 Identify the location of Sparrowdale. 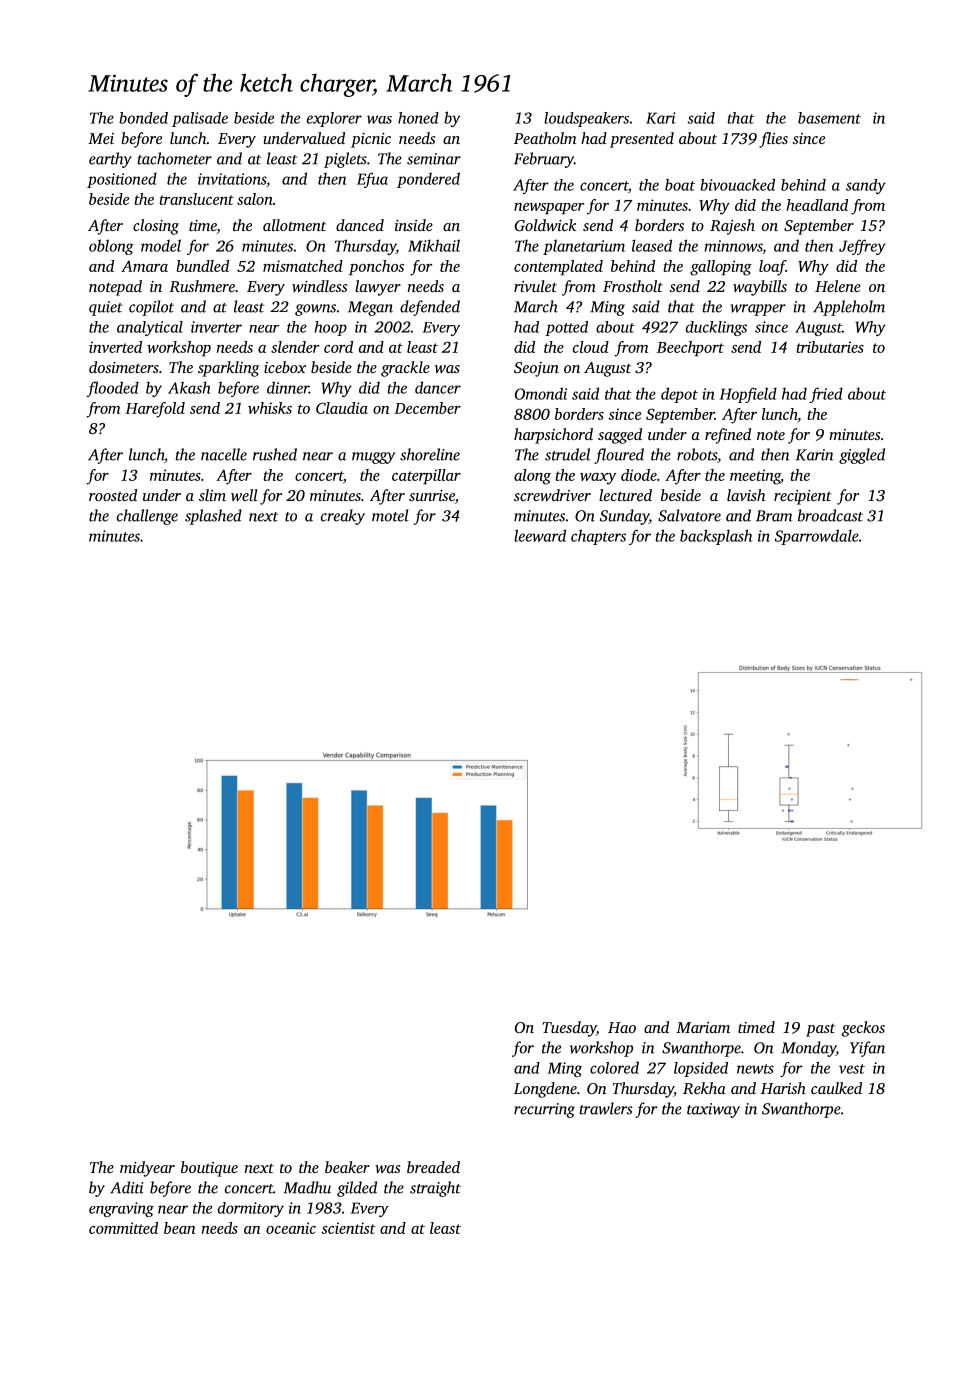
(817, 537).
